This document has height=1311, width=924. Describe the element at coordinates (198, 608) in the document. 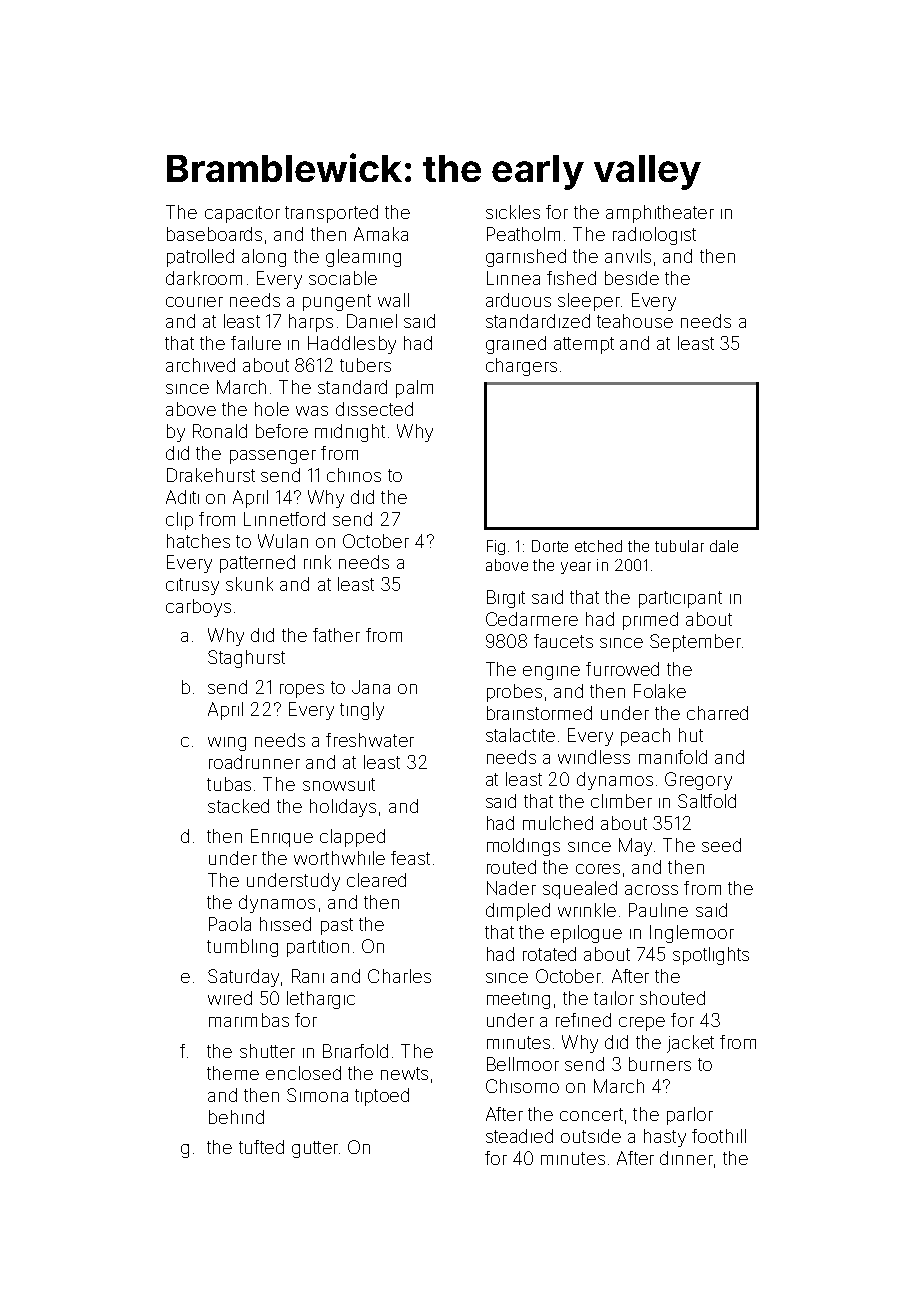

I see `carboys` at that location.
